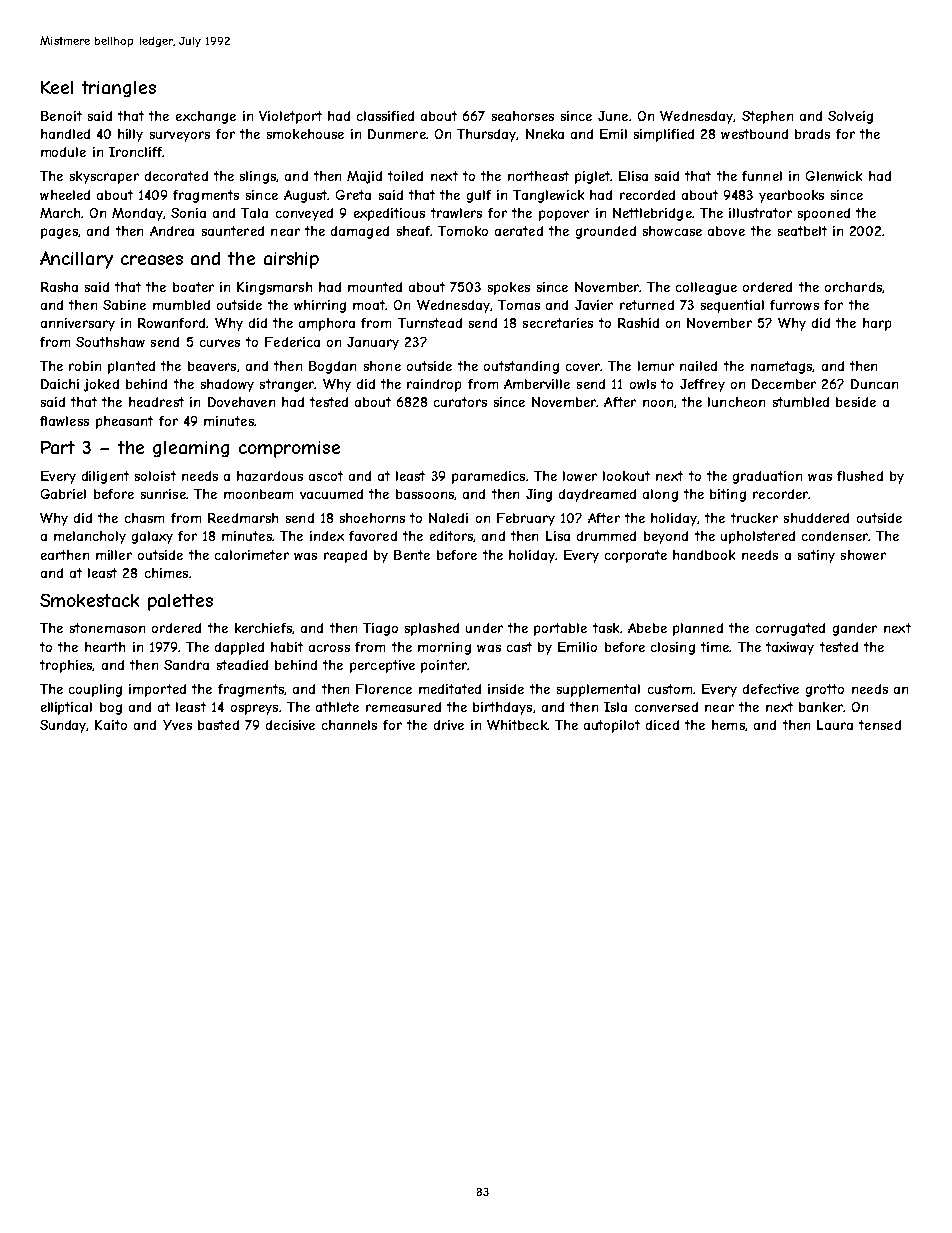 This screenshot has height=1233, width=952. What do you see at coordinates (63, 152) in the screenshot?
I see `module` at bounding box center [63, 152].
